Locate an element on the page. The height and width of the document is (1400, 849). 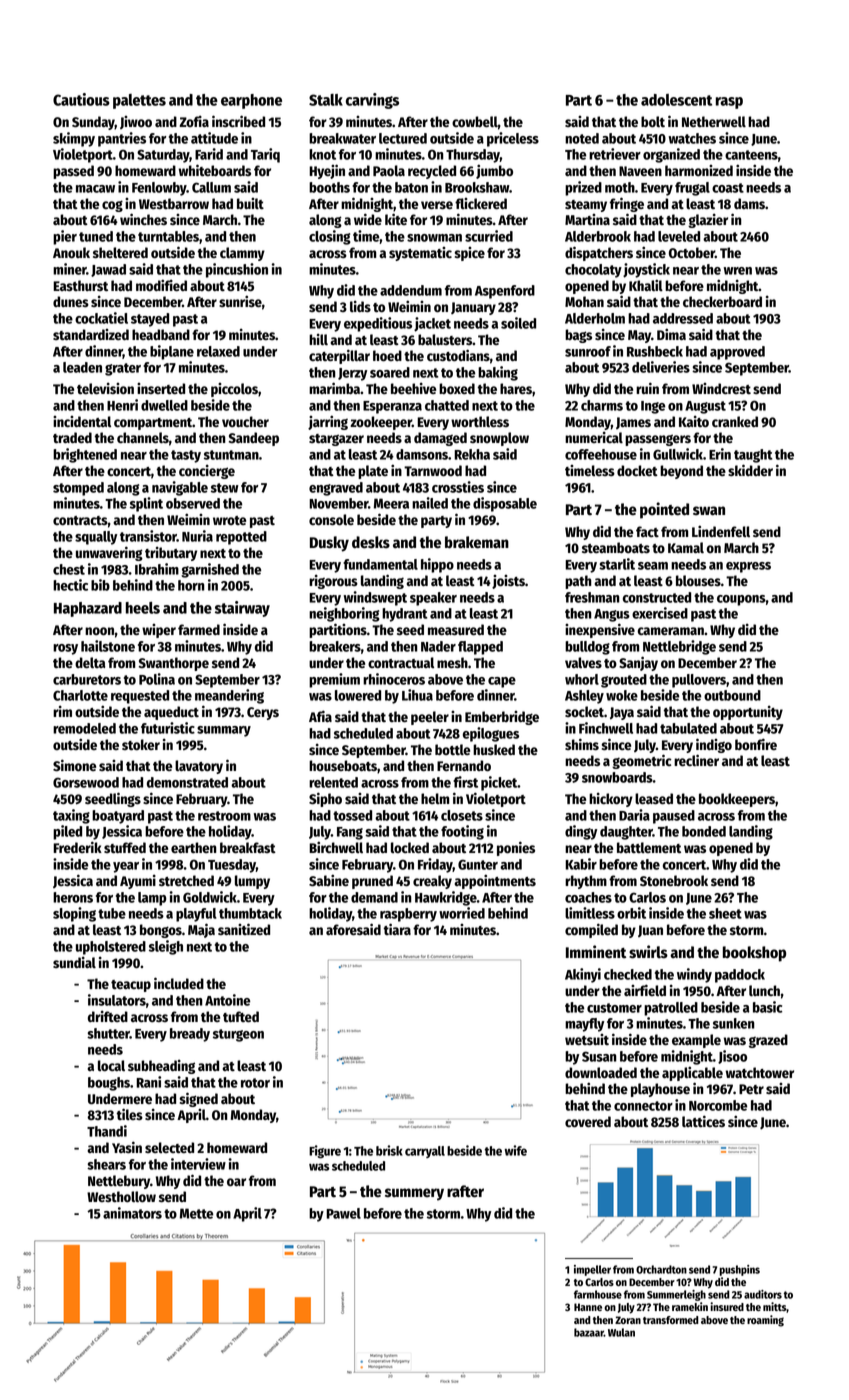
squally is located at coordinates (96, 538).
